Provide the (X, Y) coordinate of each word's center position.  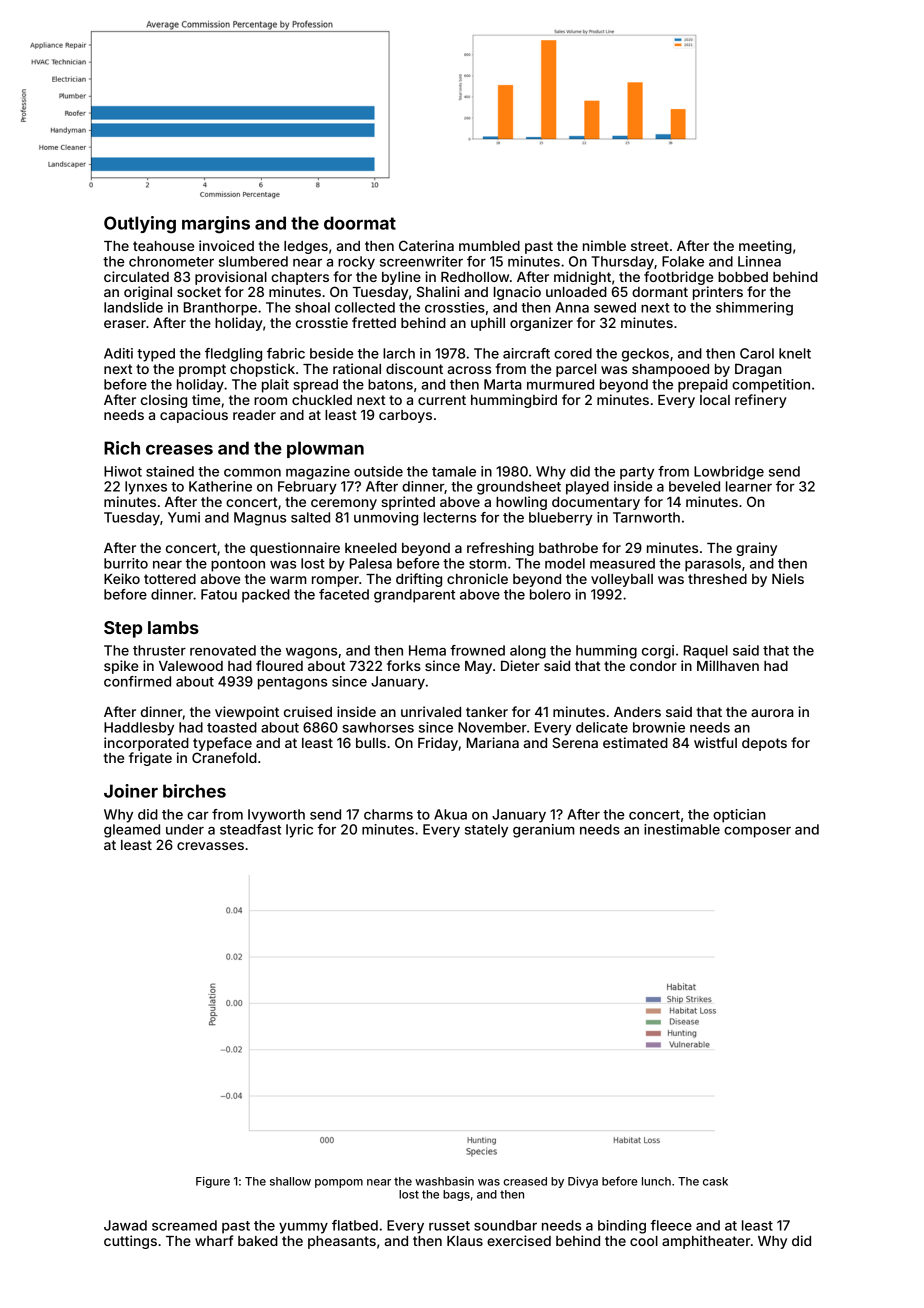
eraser (125, 324)
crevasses (210, 846)
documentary (596, 503)
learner (749, 486)
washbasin (444, 1181)
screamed (184, 1225)
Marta (503, 384)
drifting (419, 580)
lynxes (146, 488)
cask (715, 1181)
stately (486, 831)
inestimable (682, 829)
